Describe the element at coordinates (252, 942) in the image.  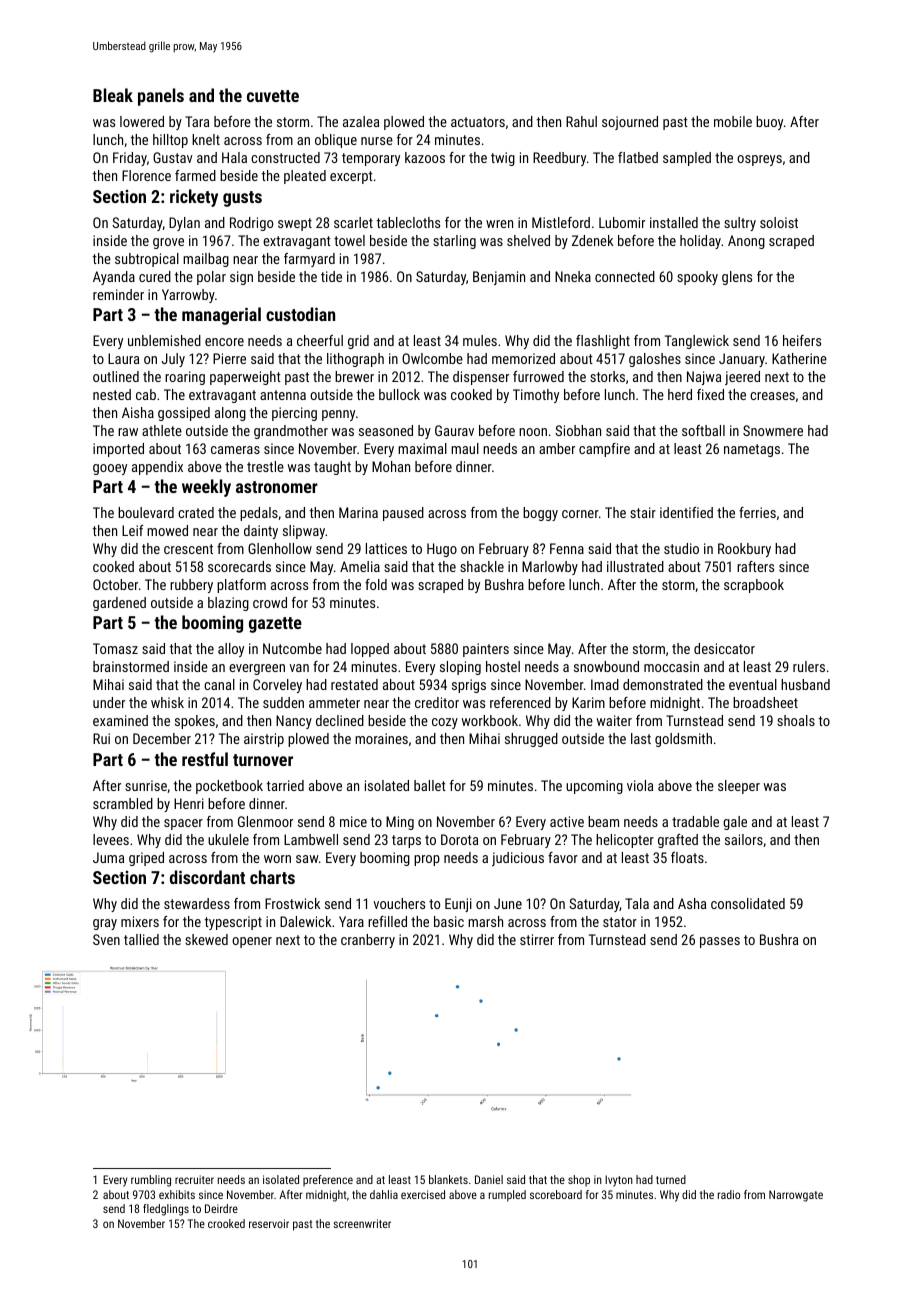
I see `opener` at that location.
